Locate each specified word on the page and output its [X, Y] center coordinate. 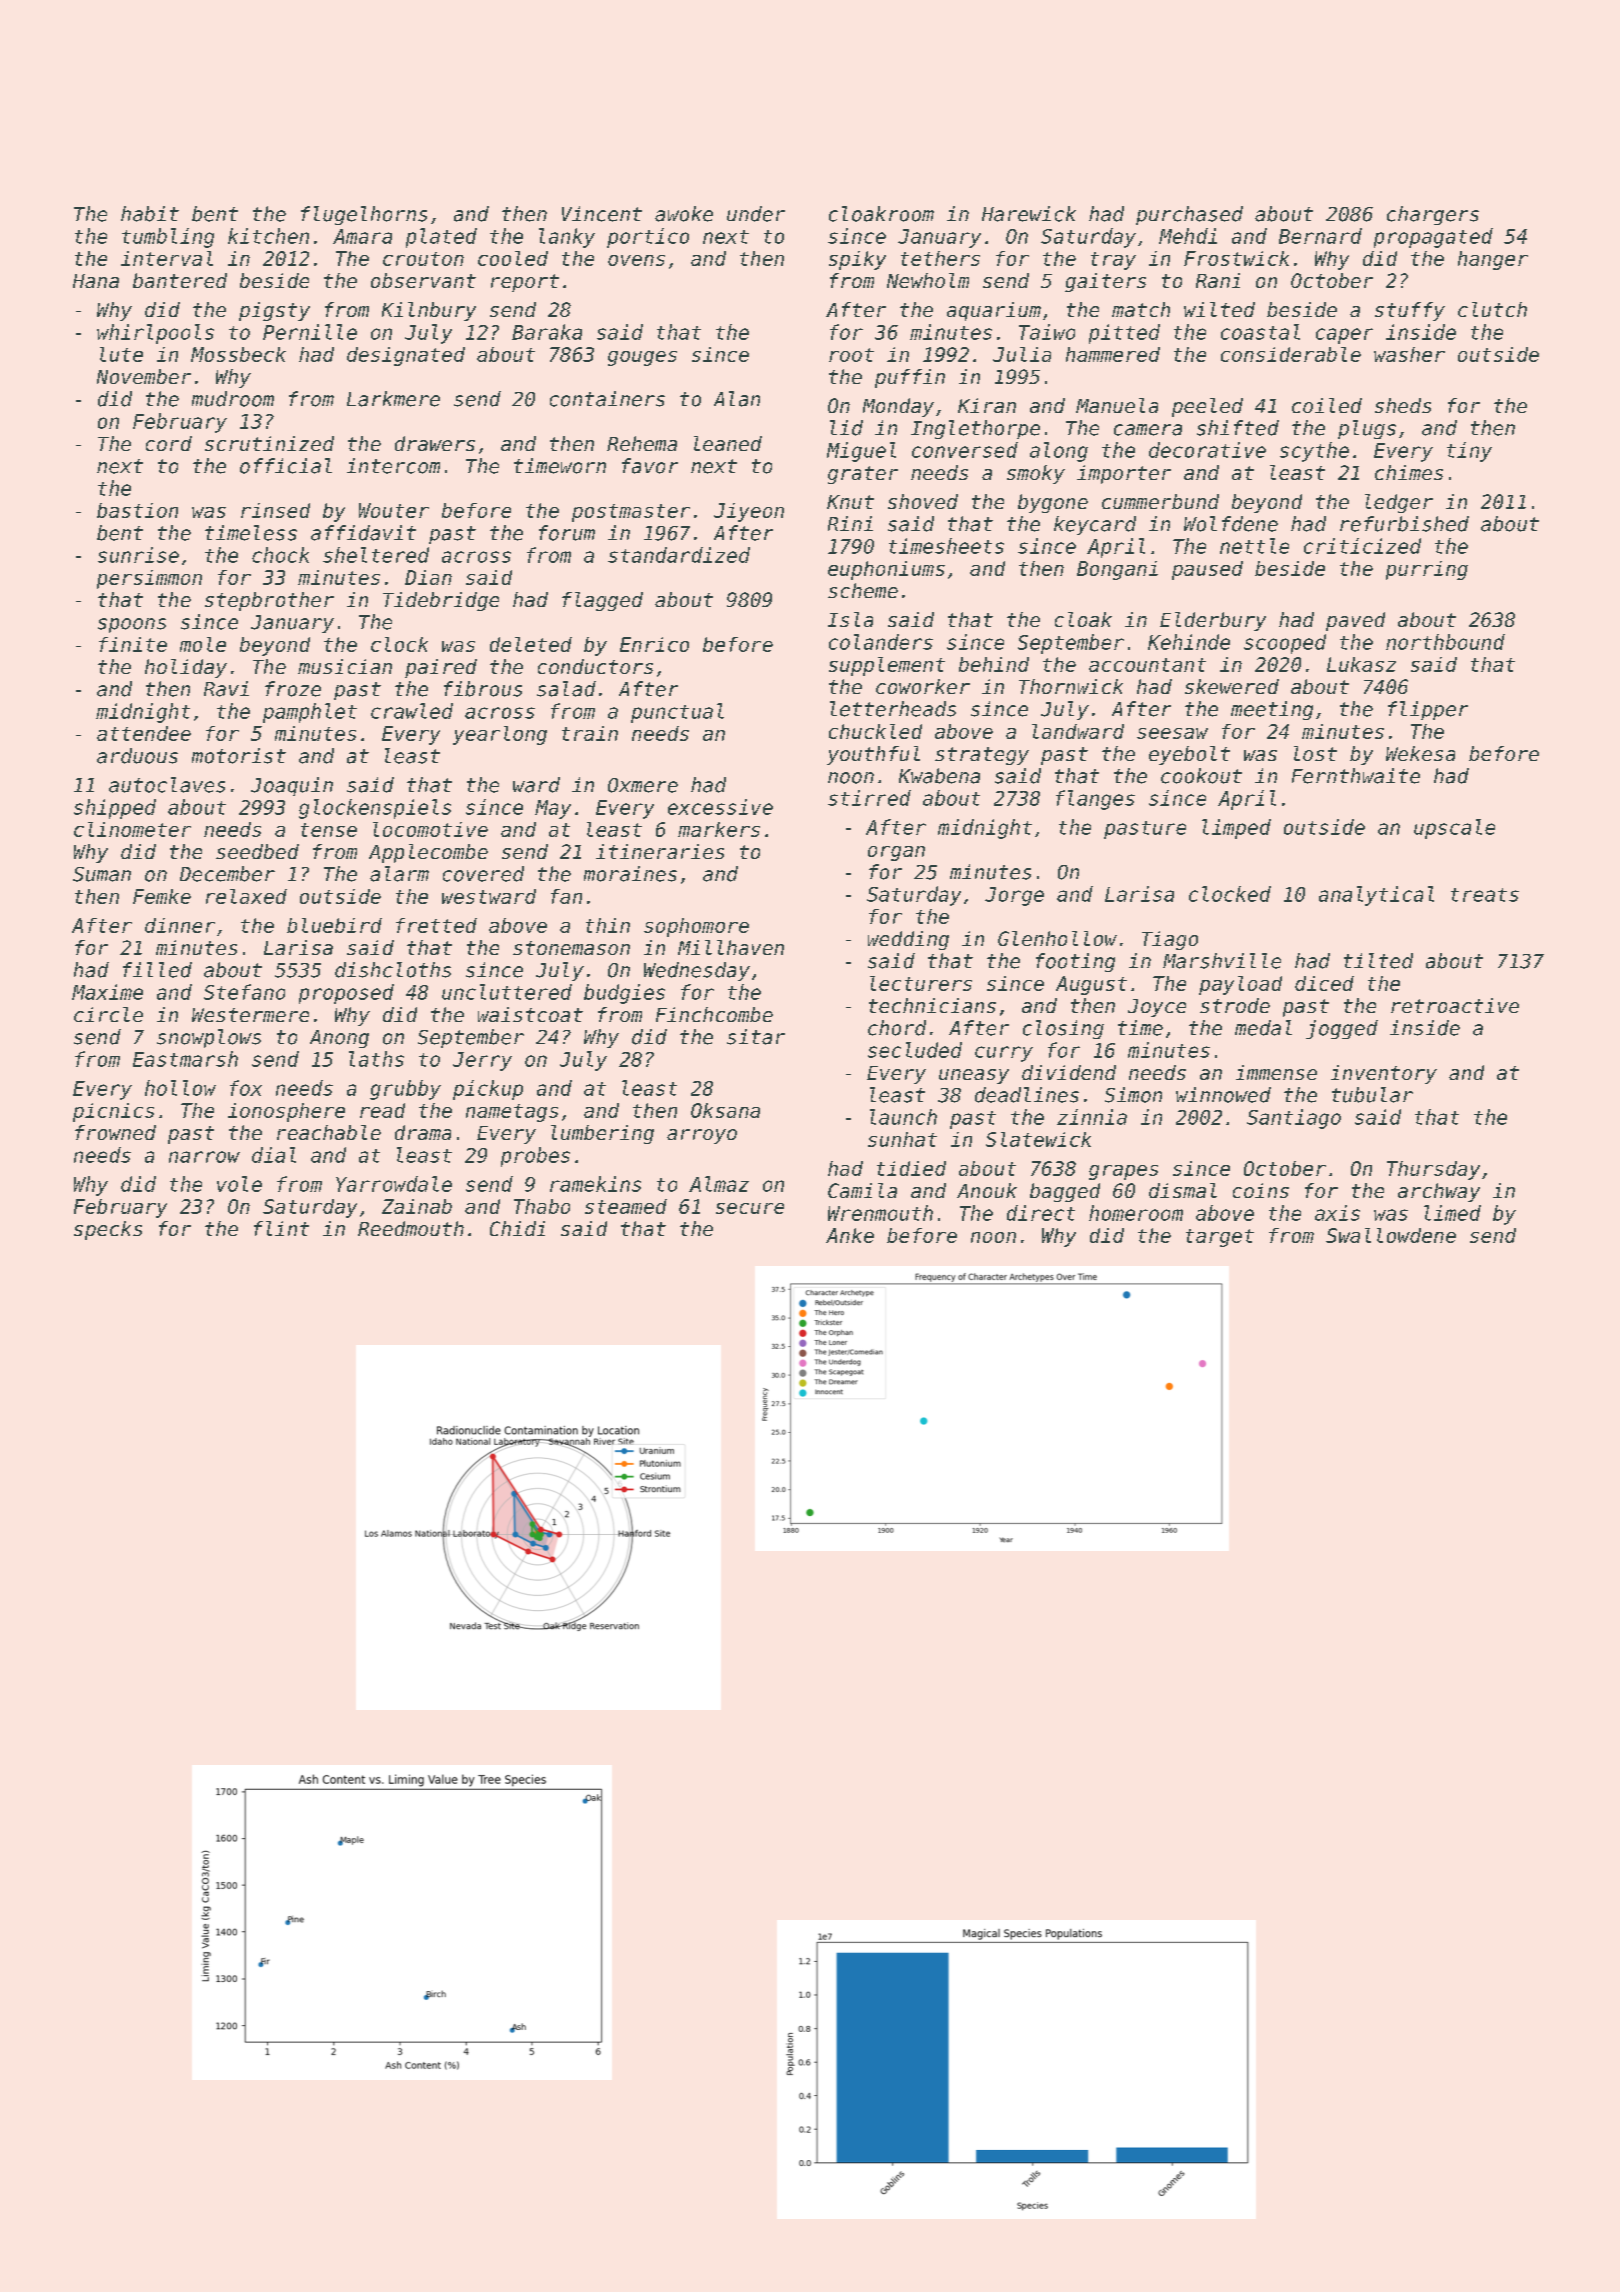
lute [121, 354]
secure [750, 1208]
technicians [932, 1005]
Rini [850, 523]
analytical [1376, 896]
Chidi [517, 1228]
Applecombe [428, 853]
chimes [1409, 472]
